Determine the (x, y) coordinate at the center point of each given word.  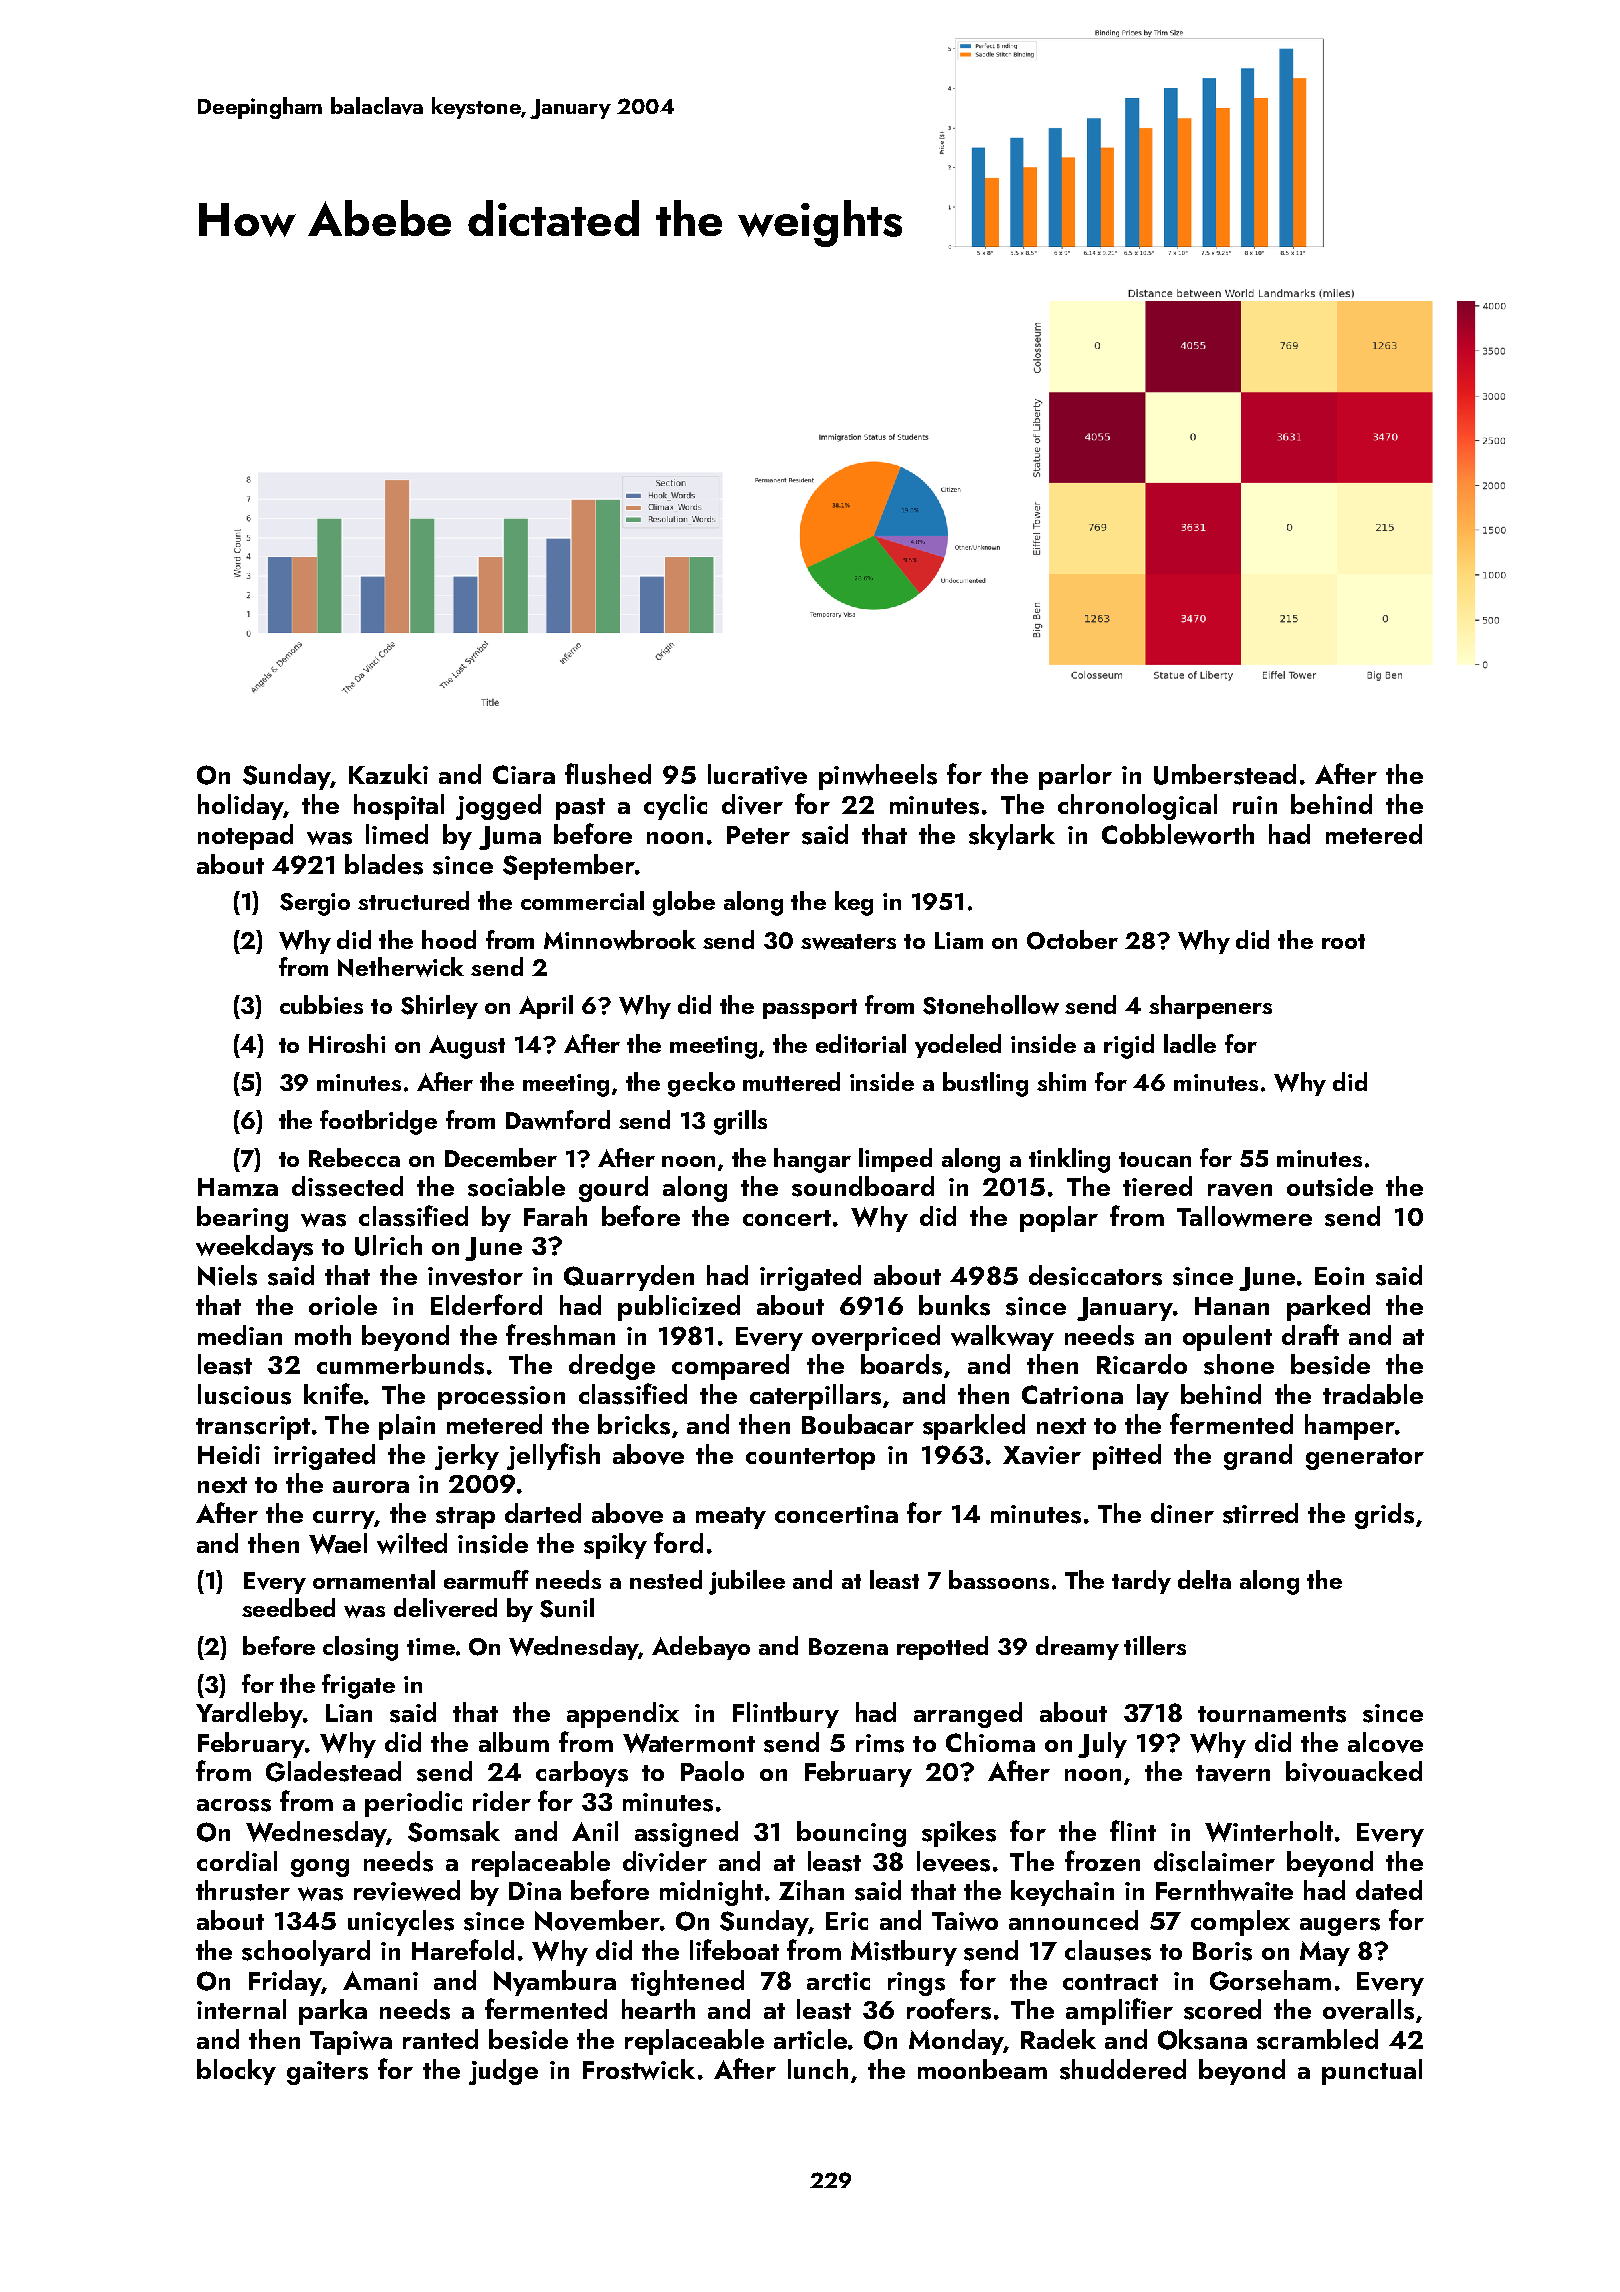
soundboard (863, 1186)
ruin (1255, 805)
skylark (1012, 837)
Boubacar (858, 1424)
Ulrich (388, 1245)
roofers (949, 2009)
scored (1222, 2009)
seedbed (288, 1607)
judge (503, 2072)
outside (1330, 1186)
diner (1182, 1513)
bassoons (999, 1579)
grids (1384, 1516)
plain (407, 1427)
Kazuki (388, 774)
